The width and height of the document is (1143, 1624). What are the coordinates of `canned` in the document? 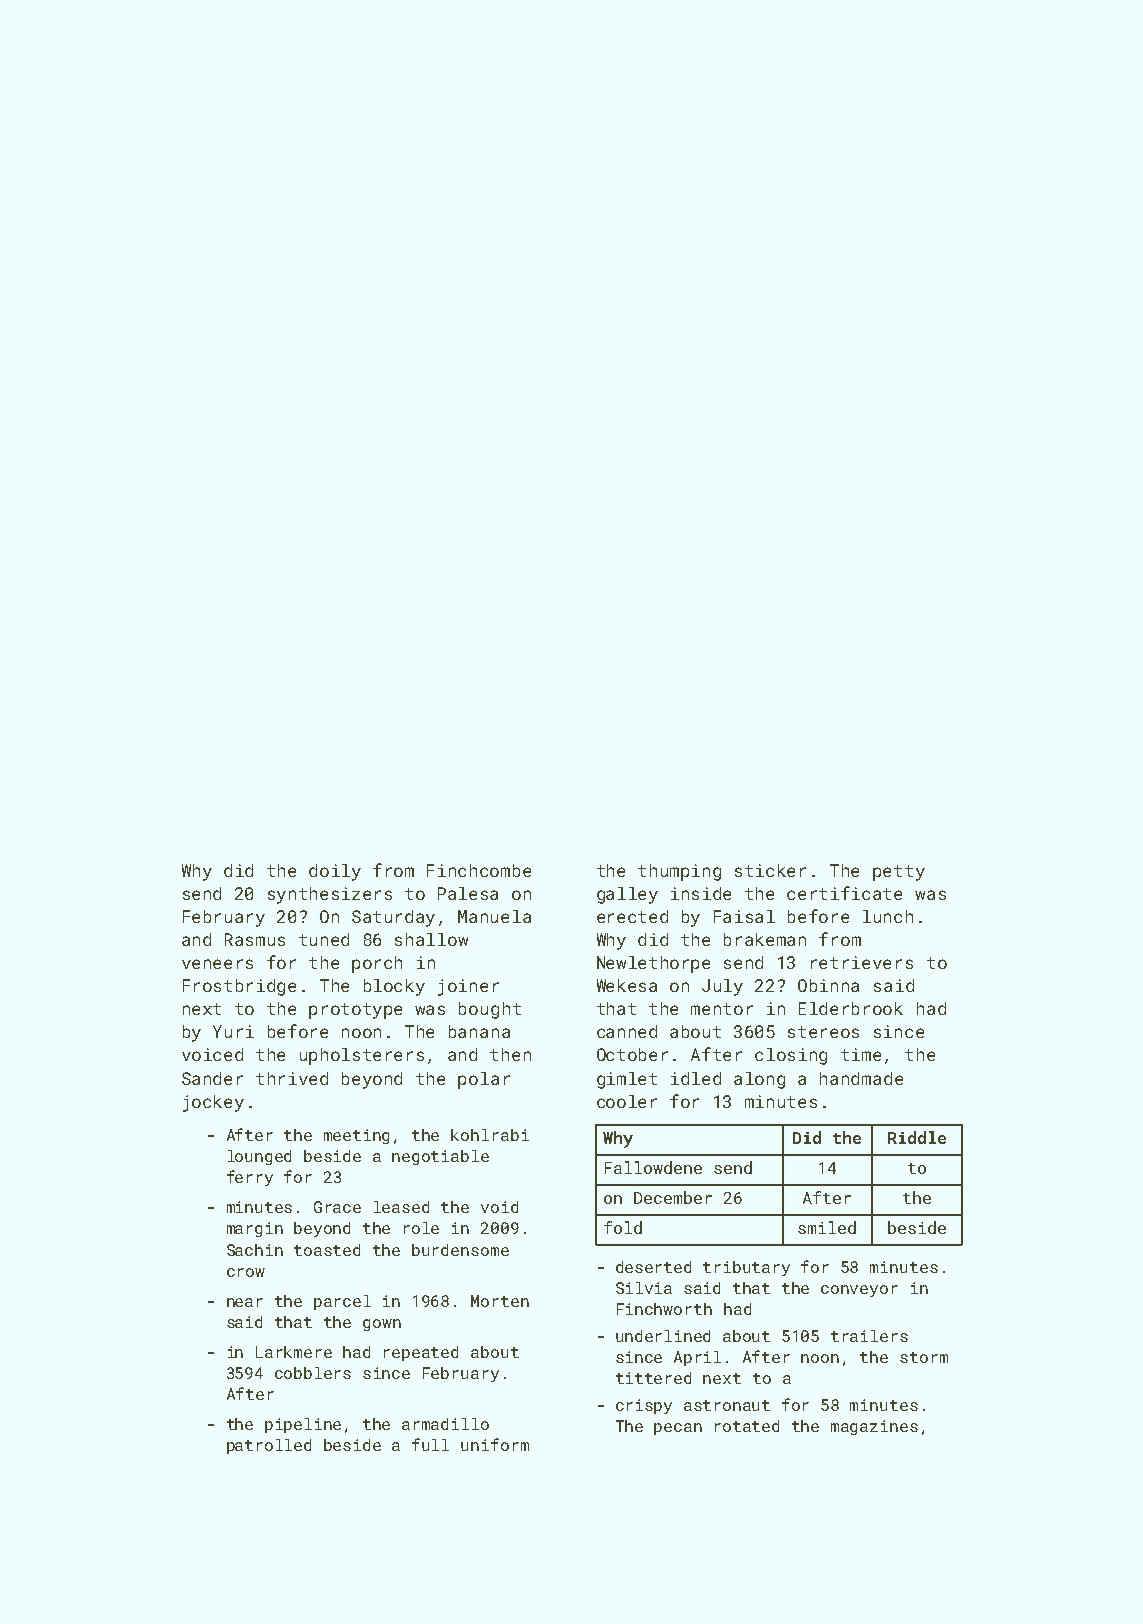 It's located at (627, 1031).
